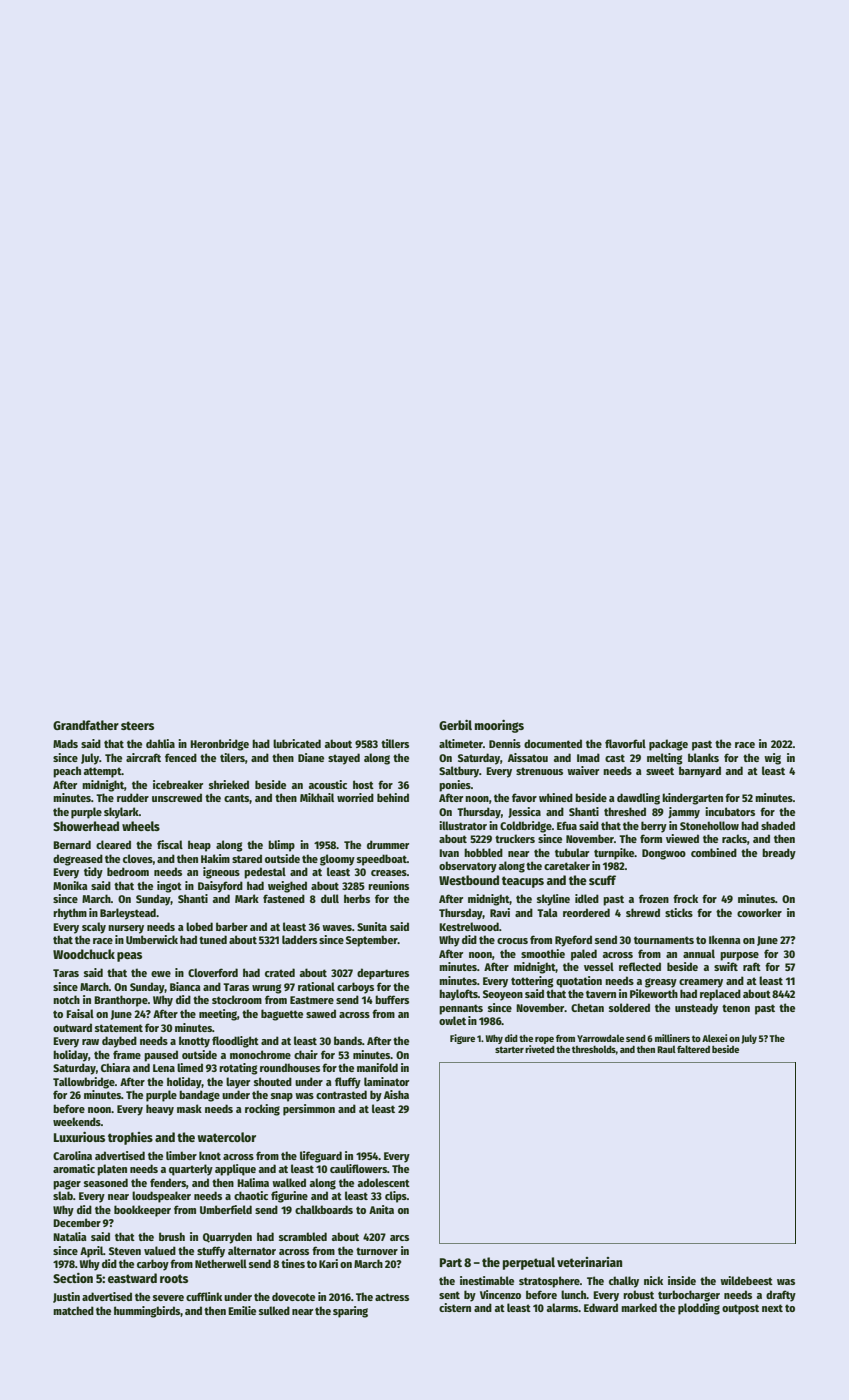 The height and width of the page is (1400, 849). Describe the element at coordinates (77, 1121) in the page. I see `weekends` at that location.
